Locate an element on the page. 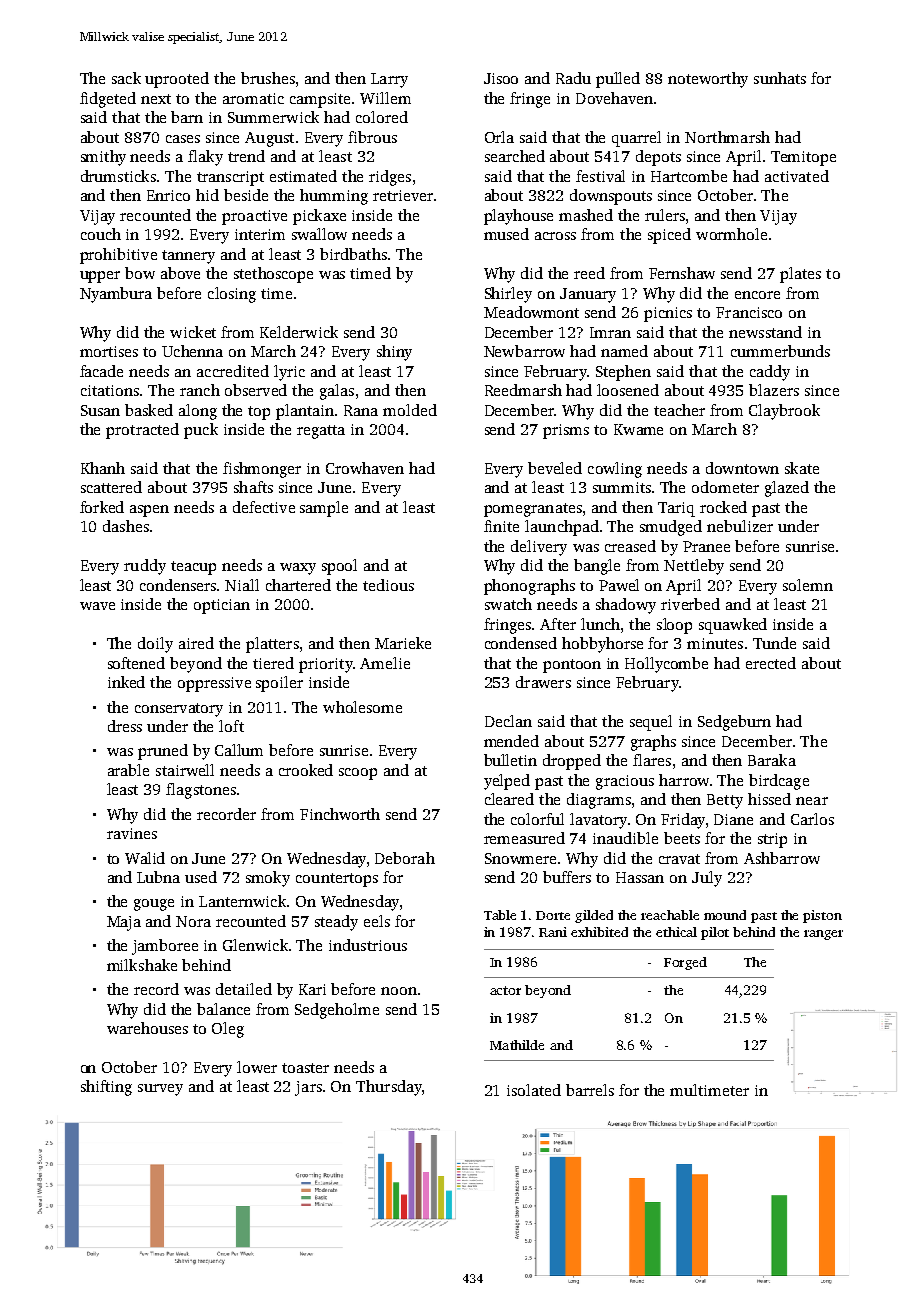  prisms is located at coordinates (566, 431).
